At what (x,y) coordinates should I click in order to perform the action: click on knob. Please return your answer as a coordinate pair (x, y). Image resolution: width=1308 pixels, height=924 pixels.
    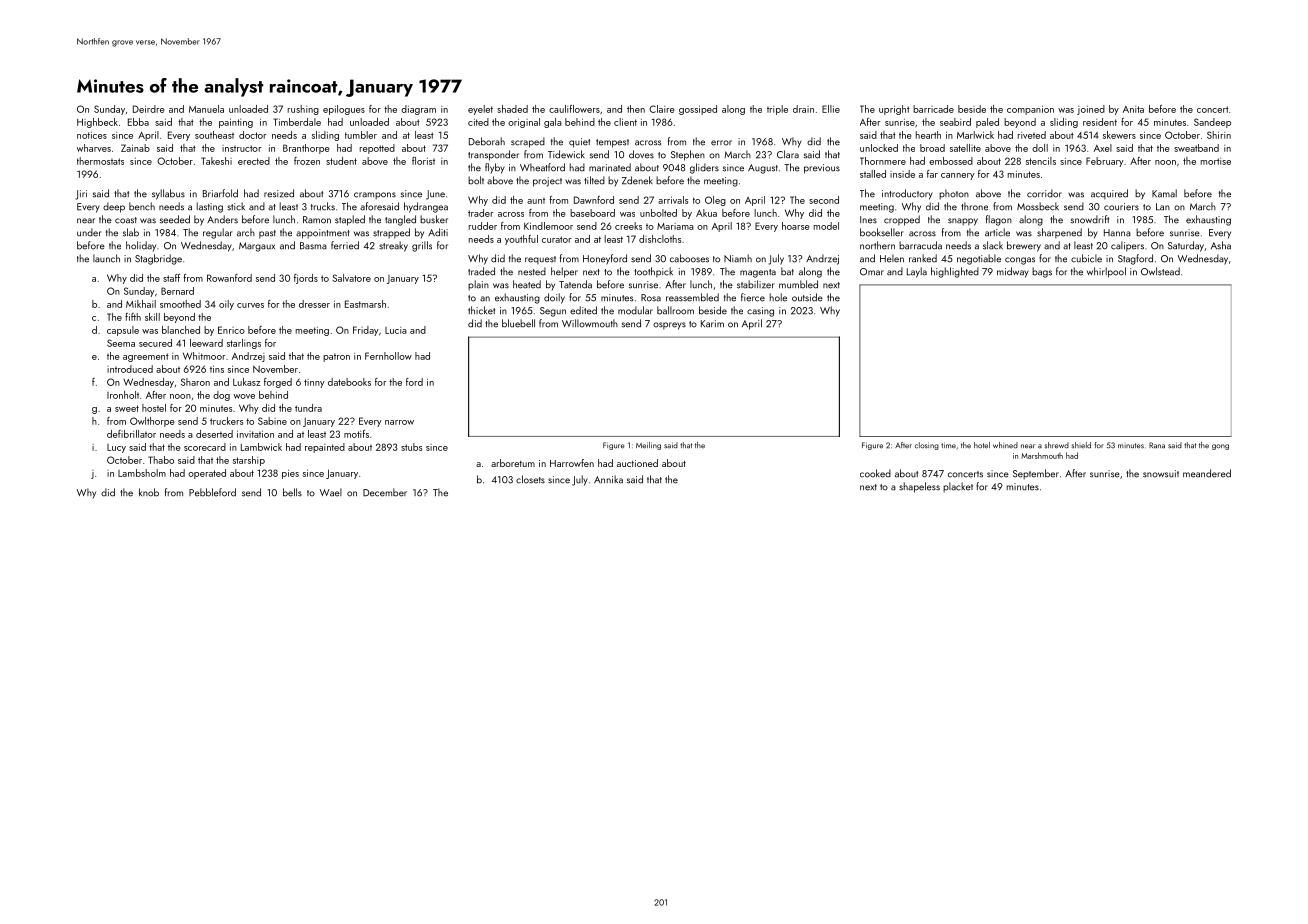
    Looking at the image, I should click on (149, 492).
